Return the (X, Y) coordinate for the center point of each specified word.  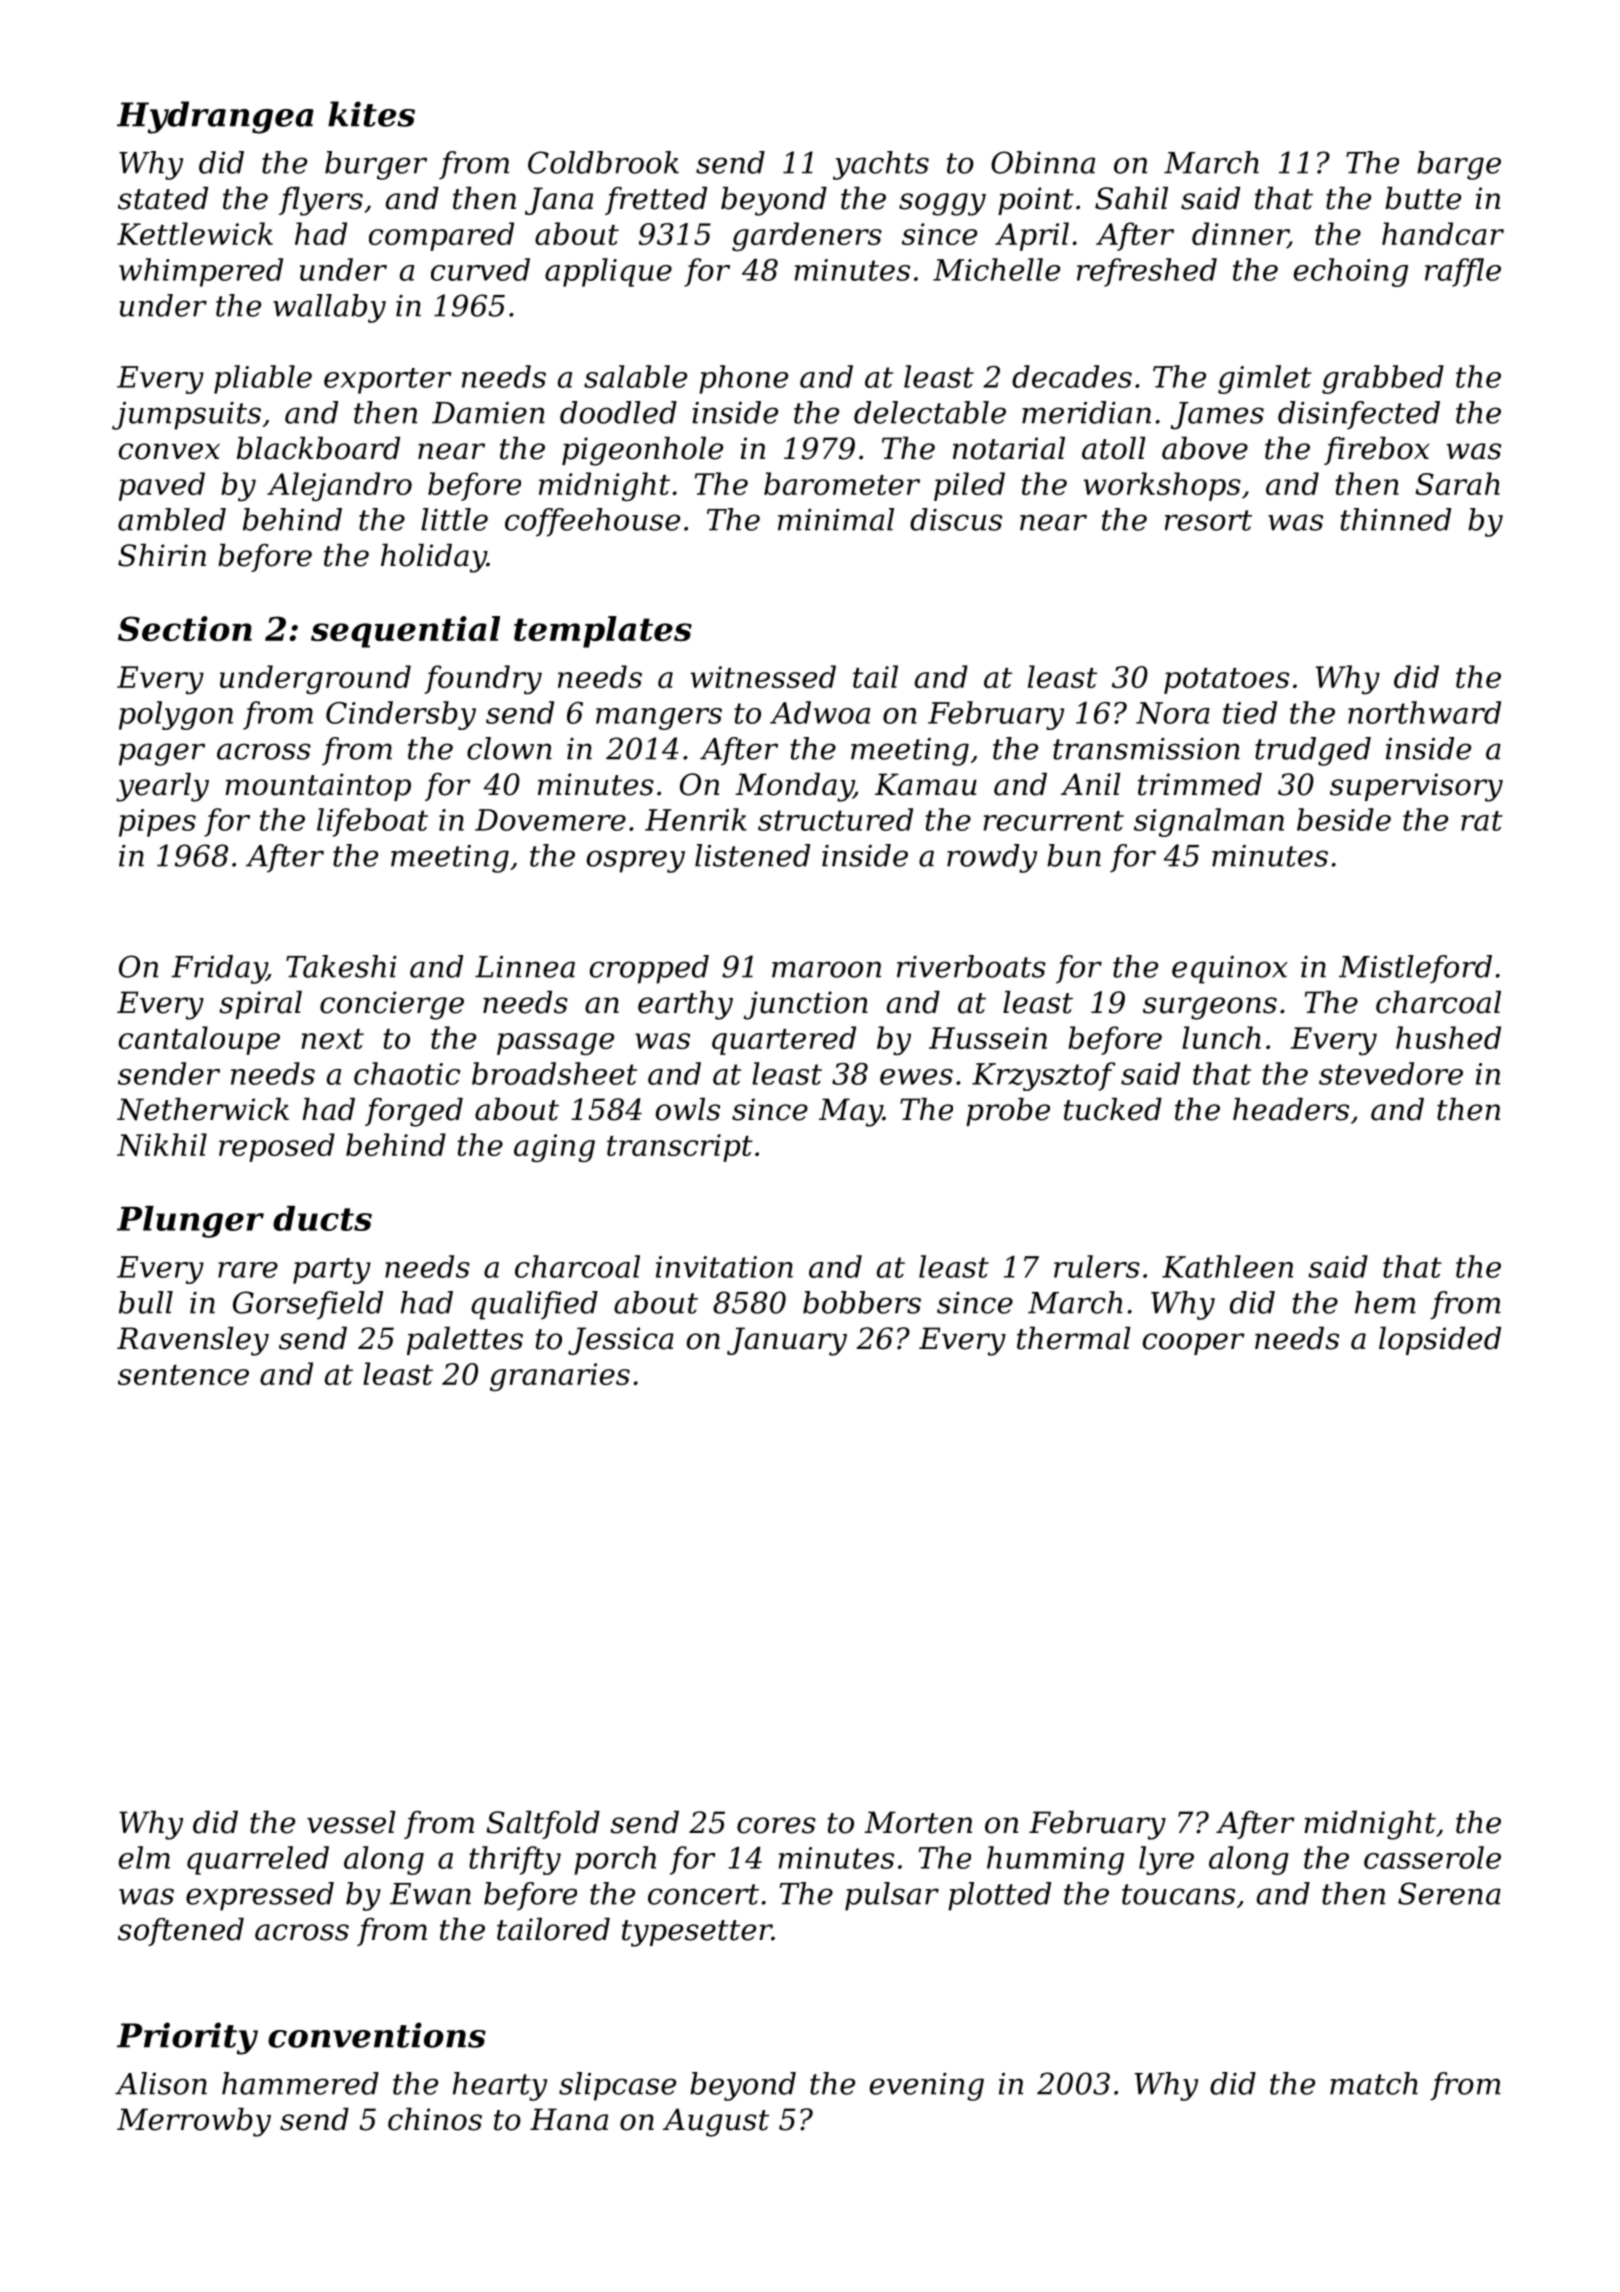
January (787, 1341)
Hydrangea (215, 117)
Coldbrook (603, 162)
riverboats (971, 966)
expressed (260, 1896)
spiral (260, 1005)
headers (1291, 1109)
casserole (1432, 1857)
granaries (560, 1377)
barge (1459, 165)
